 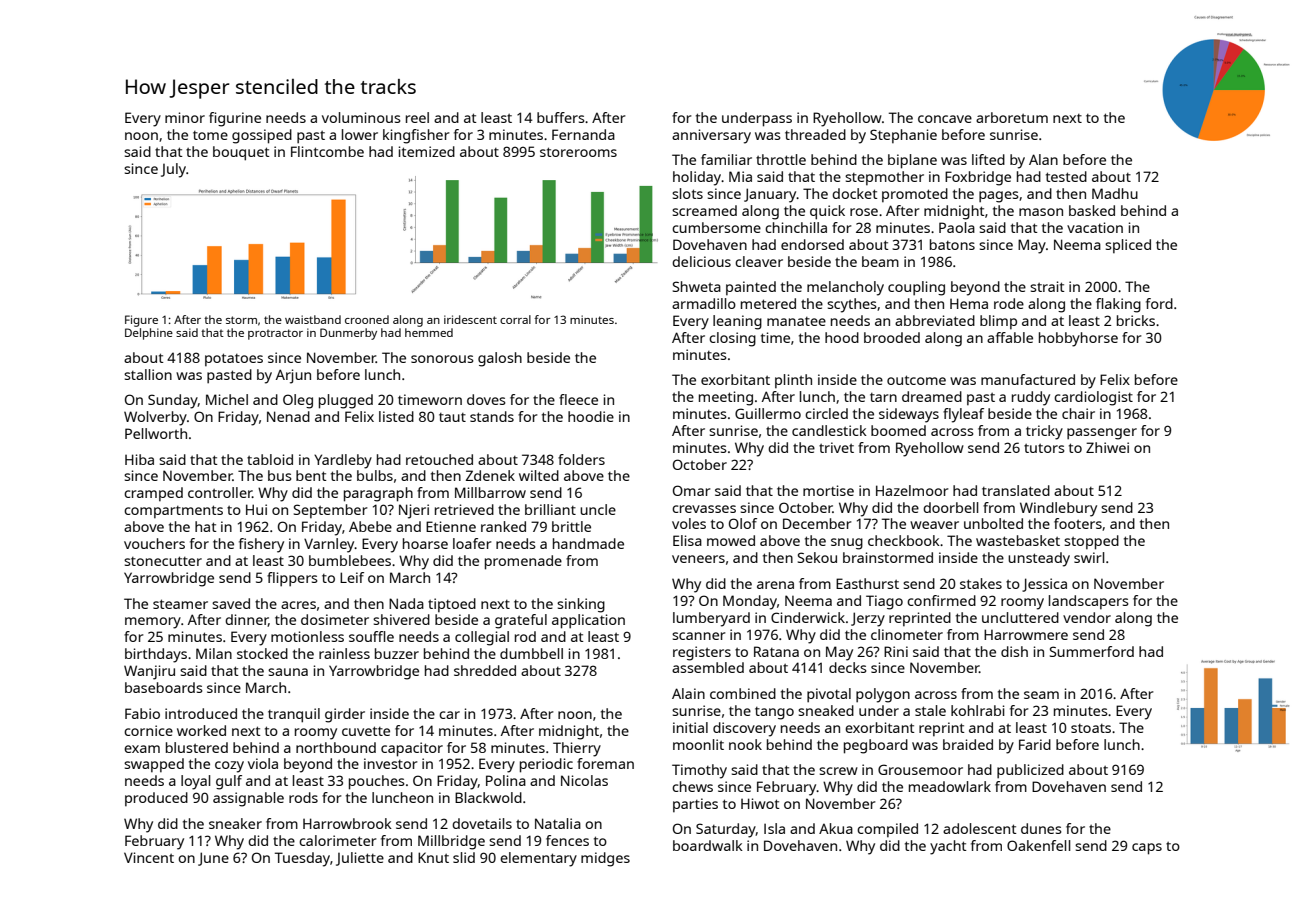 I want to click on minor, so click(x=185, y=117).
